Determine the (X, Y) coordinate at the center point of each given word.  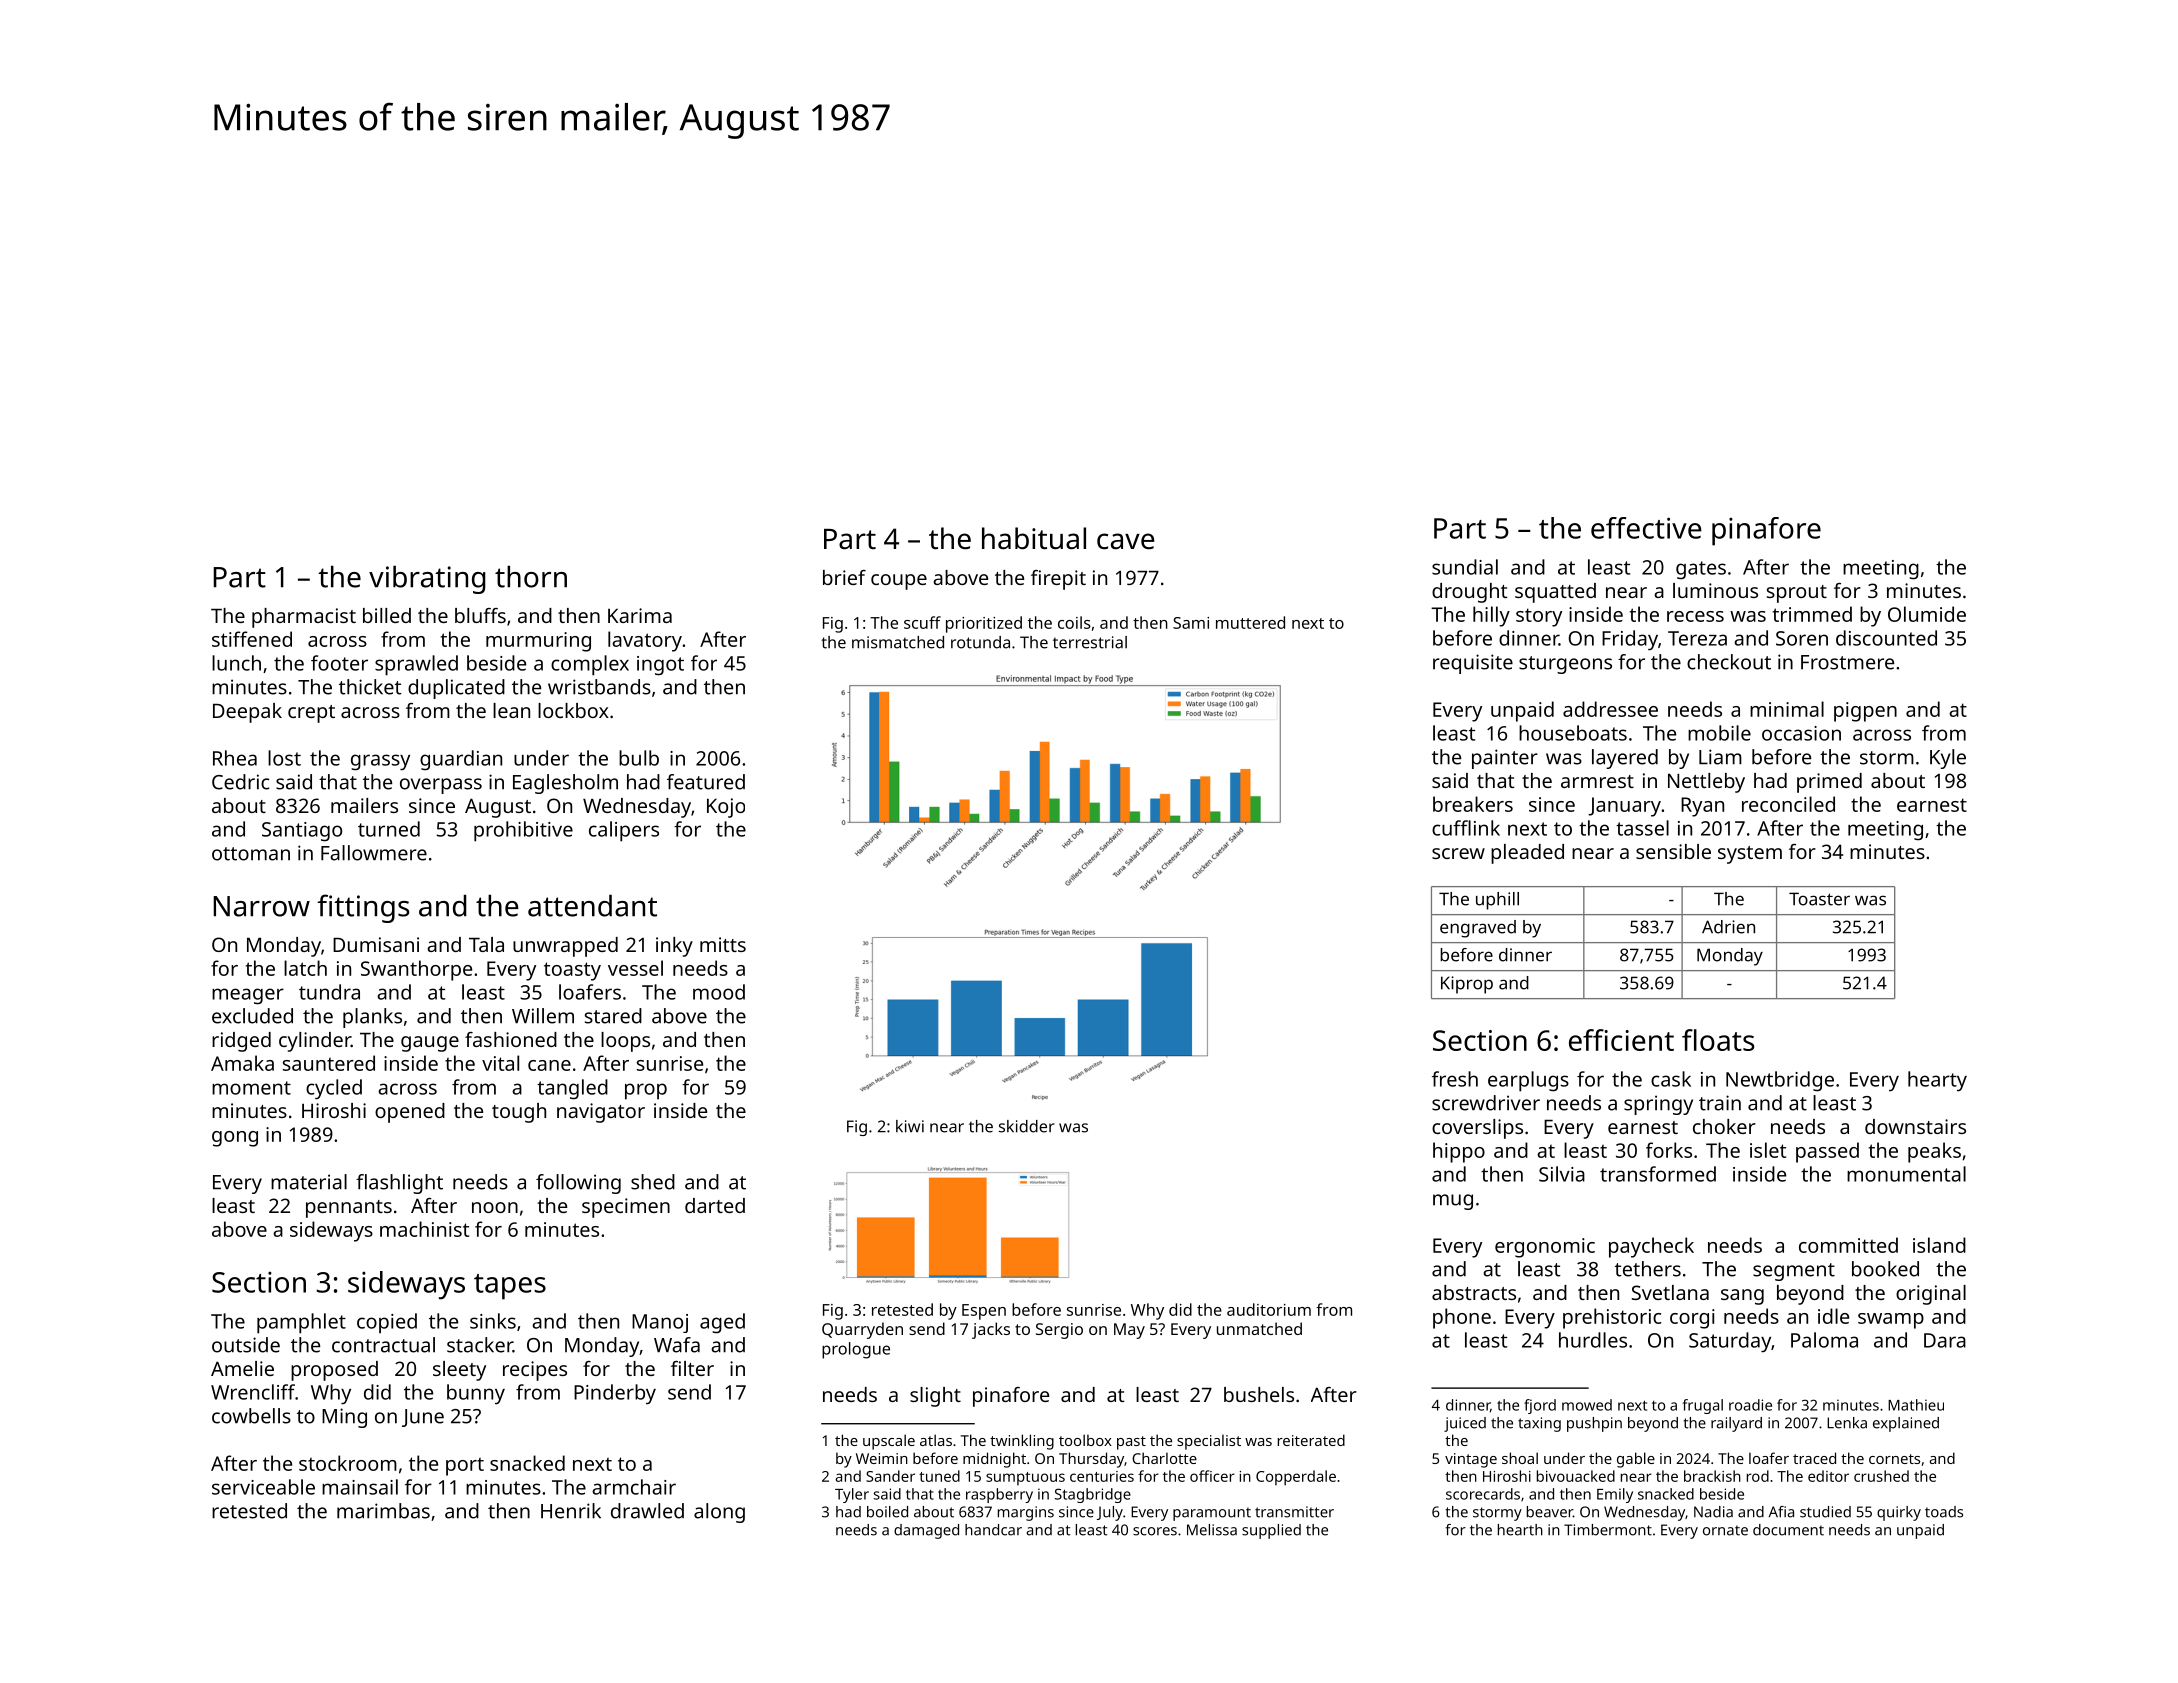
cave (1126, 541)
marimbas (383, 1511)
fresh (1455, 1079)
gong (235, 1139)
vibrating (427, 579)
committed (1848, 1245)
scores (1155, 1531)
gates (1701, 570)
